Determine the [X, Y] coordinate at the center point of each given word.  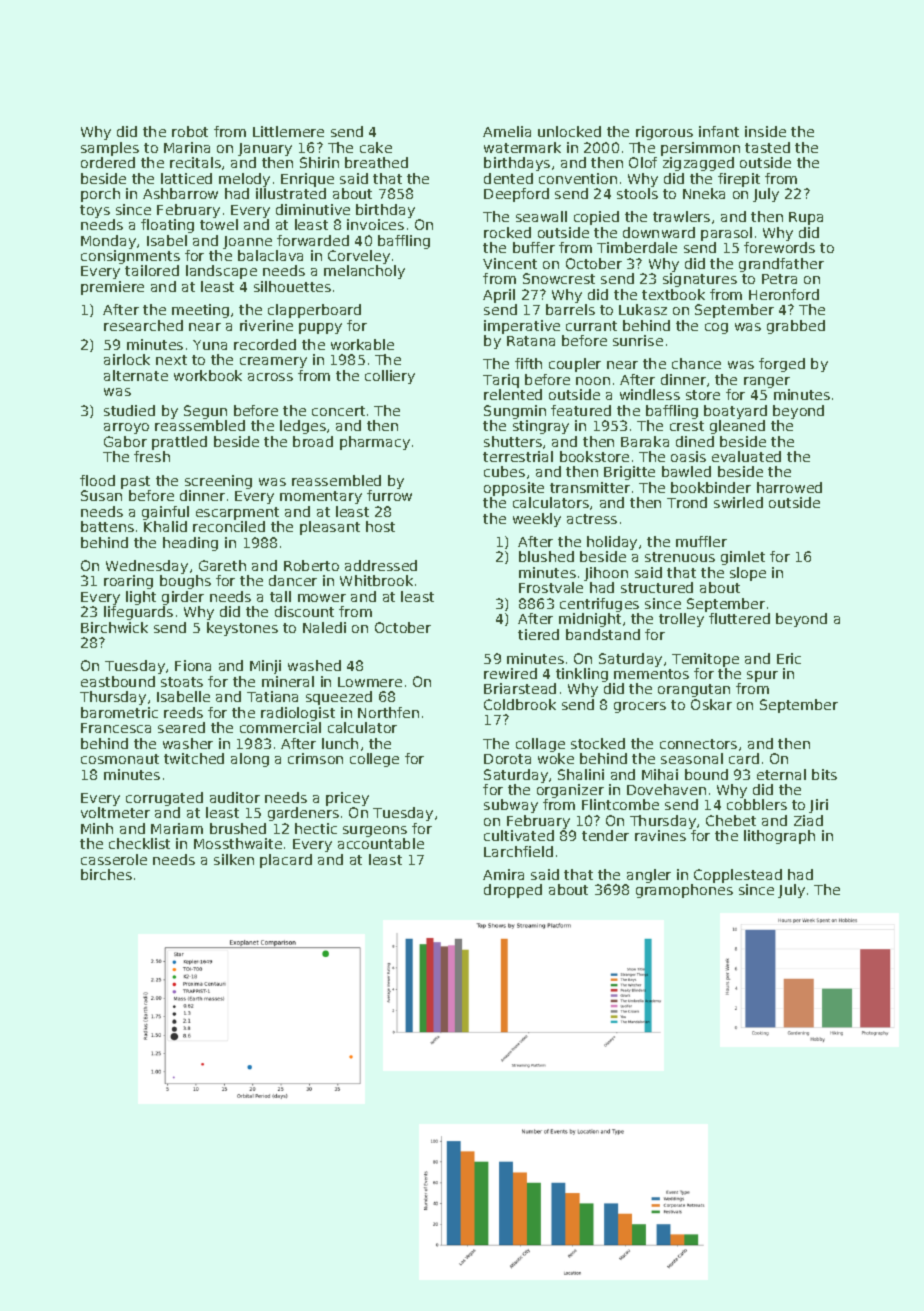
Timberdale [637, 247]
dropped [513, 891]
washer [188, 743]
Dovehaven [666, 789]
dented [508, 178]
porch [100, 195]
